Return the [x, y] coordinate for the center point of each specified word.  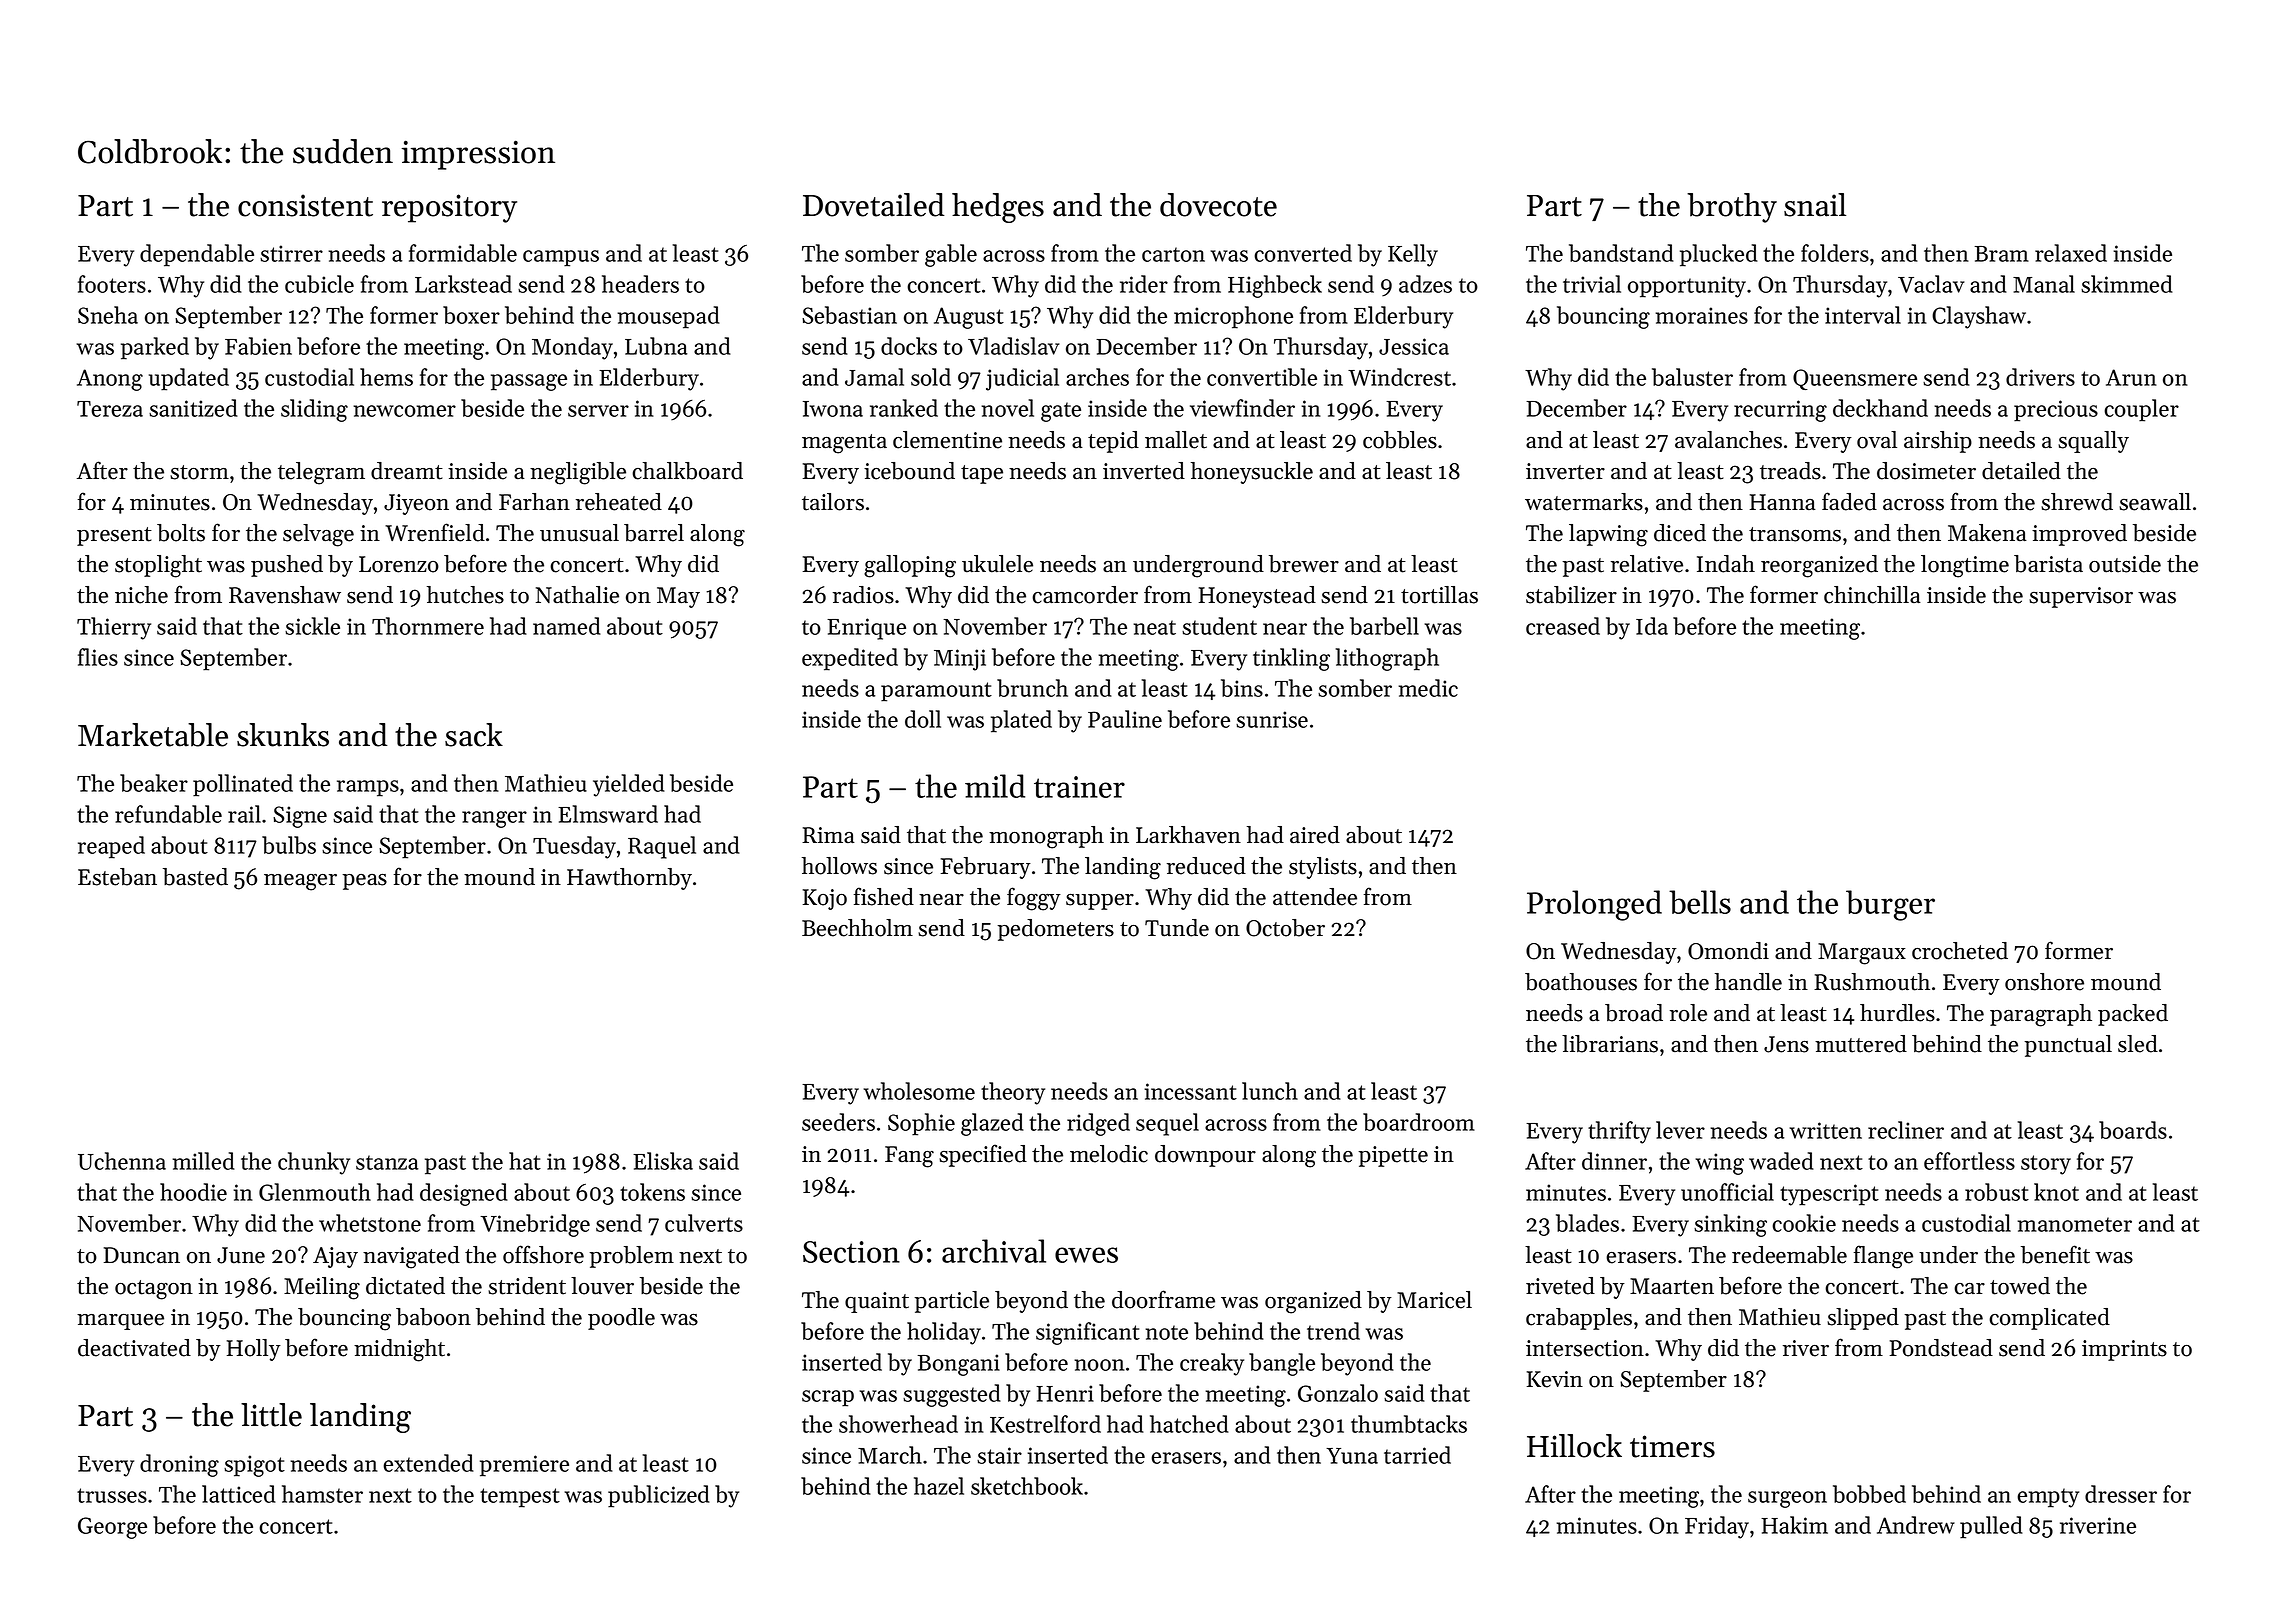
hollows [839, 866]
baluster [1692, 377]
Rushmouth [1872, 982]
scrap [828, 1398]
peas [364, 882]
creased [1563, 626]
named [567, 626]
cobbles [1400, 440]
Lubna [656, 346]
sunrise [1272, 719]
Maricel [1434, 1300]
